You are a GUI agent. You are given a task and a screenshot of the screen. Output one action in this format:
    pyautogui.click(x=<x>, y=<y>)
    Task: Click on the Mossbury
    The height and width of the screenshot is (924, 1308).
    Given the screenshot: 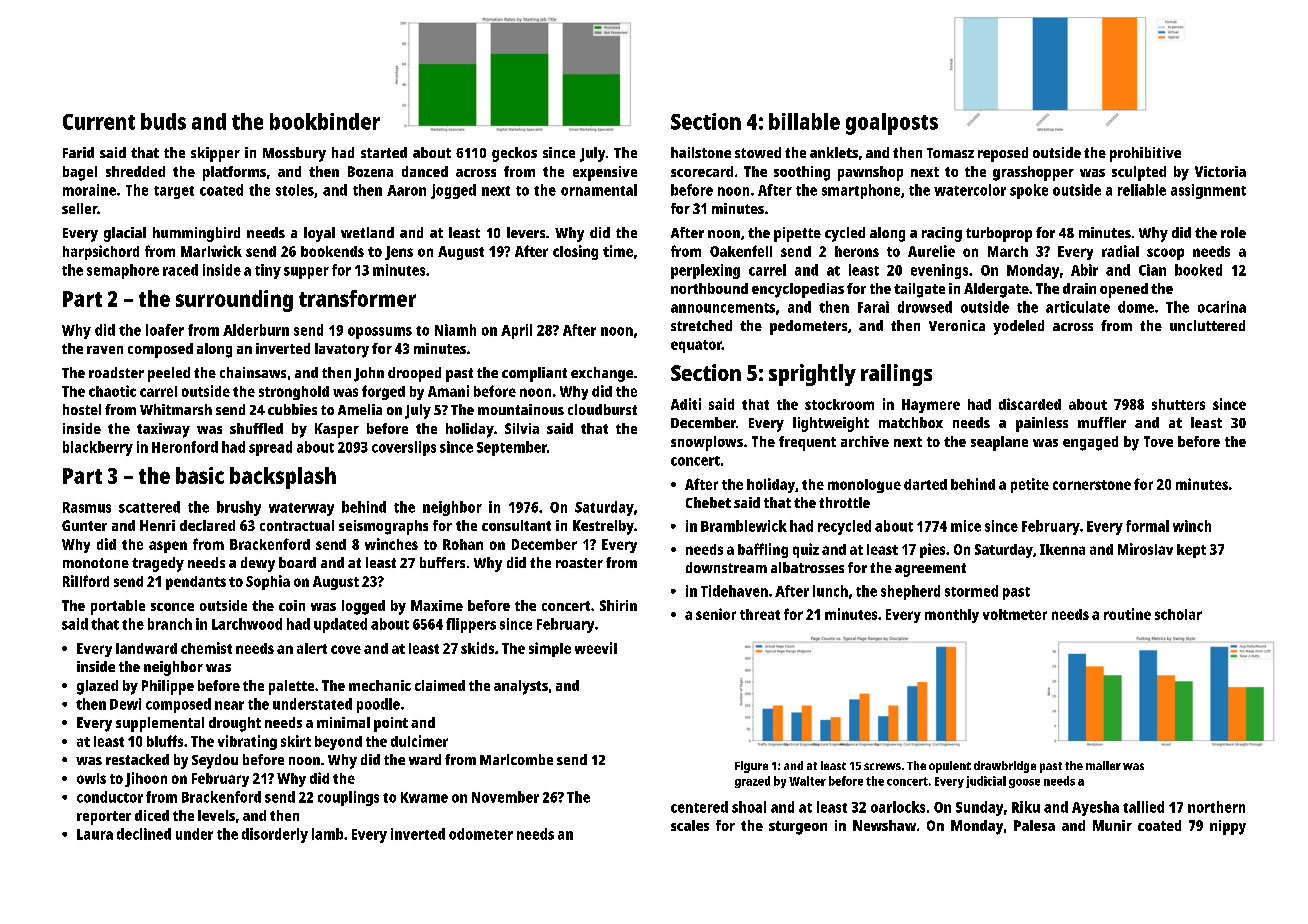 What is the action you would take?
    pyautogui.click(x=294, y=154)
